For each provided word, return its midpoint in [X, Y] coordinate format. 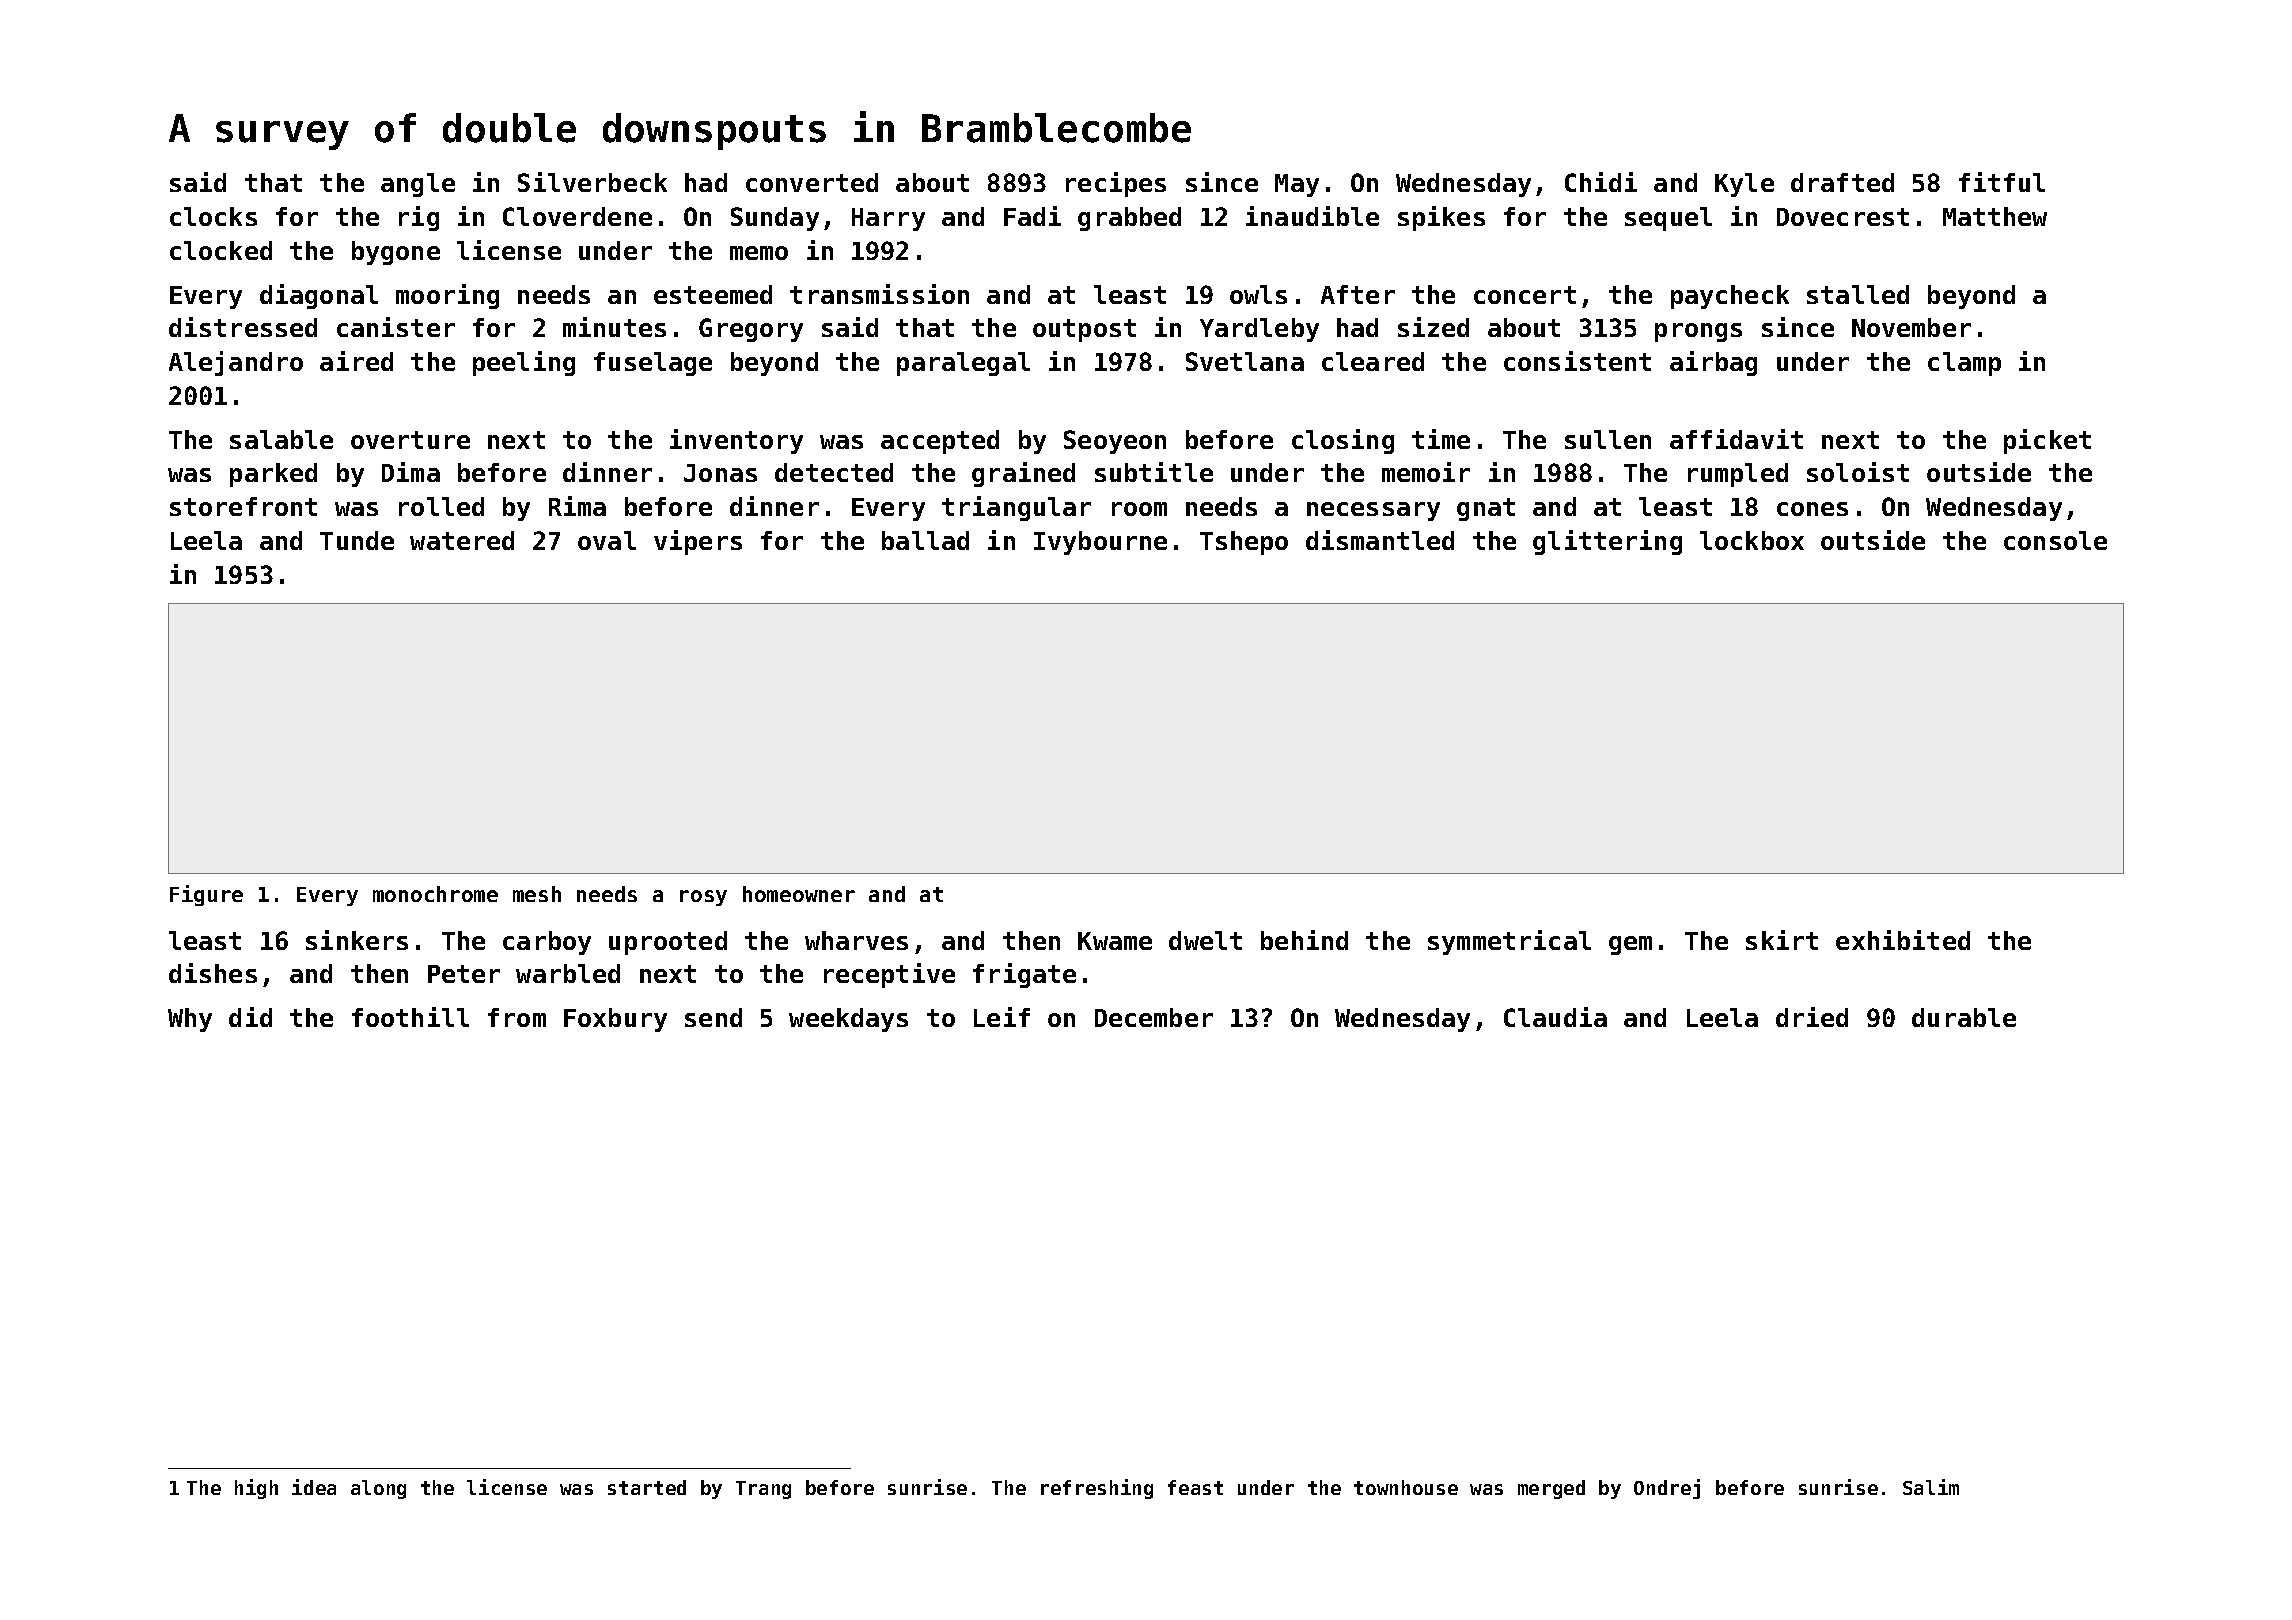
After [1358, 294]
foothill [410, 1017]
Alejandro [236, 363]
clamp [1964, 364]
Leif [1002, 1017]
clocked [221, 250]
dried [1812, 1017]
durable [1964, 1017]
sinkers [357, 940]
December [1154, 1017]
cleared [1373, 361]
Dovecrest [1843, 217]
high [256, 1489]
